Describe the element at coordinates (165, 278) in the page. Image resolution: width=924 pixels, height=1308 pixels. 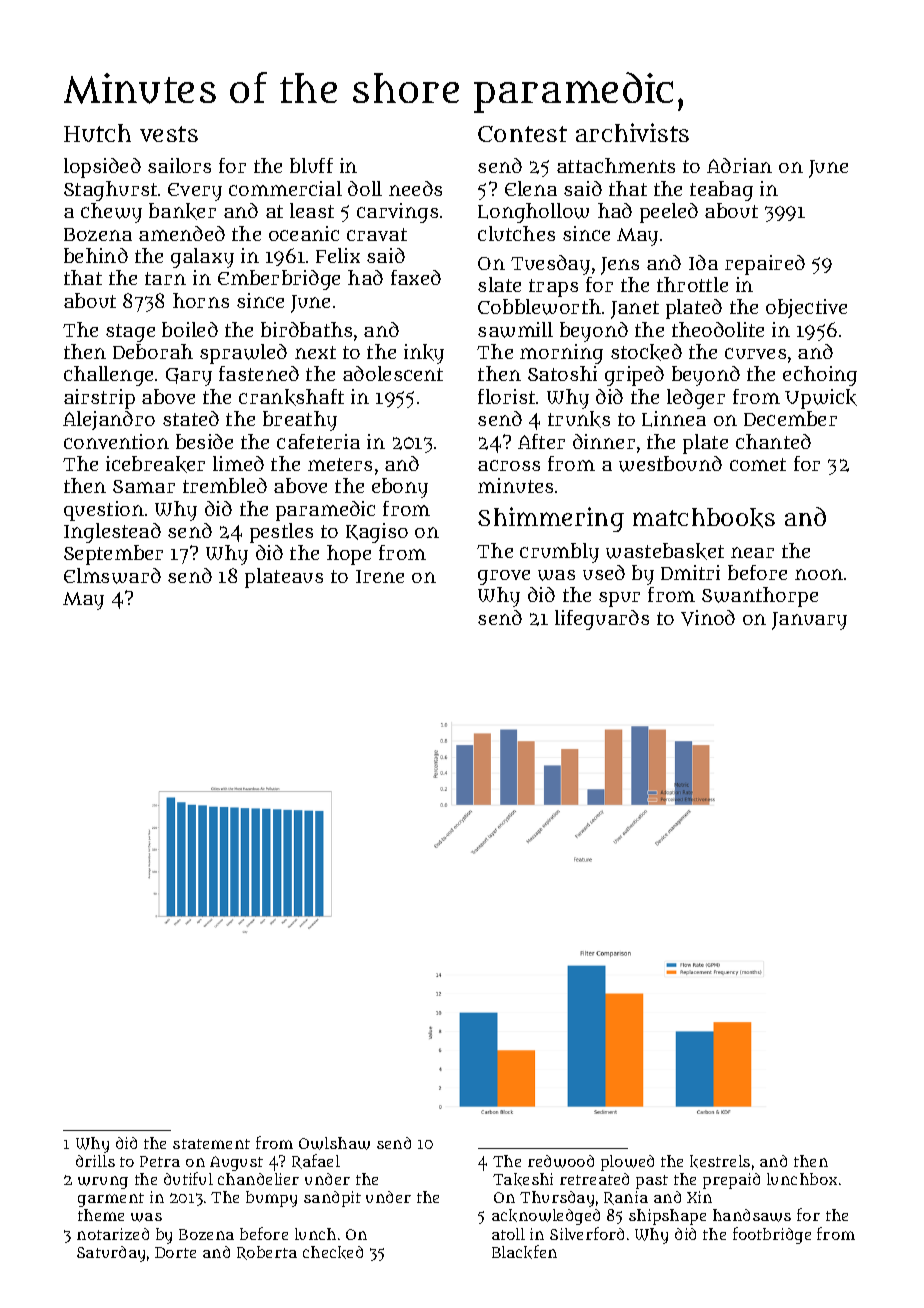
I see `tarn` at that location.
